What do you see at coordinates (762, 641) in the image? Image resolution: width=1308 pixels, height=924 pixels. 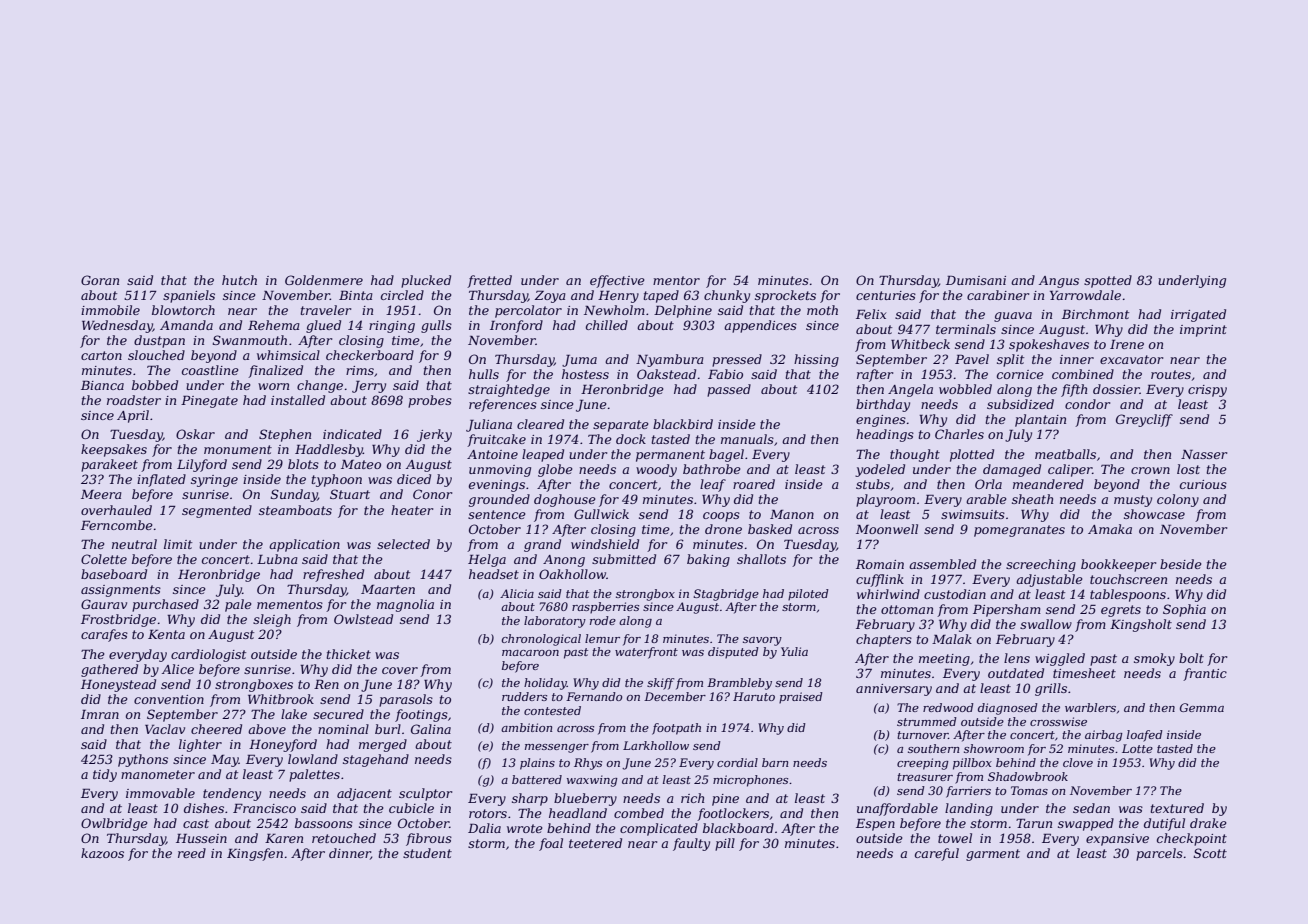 I see `savory` at bounding box center [762, 641].
